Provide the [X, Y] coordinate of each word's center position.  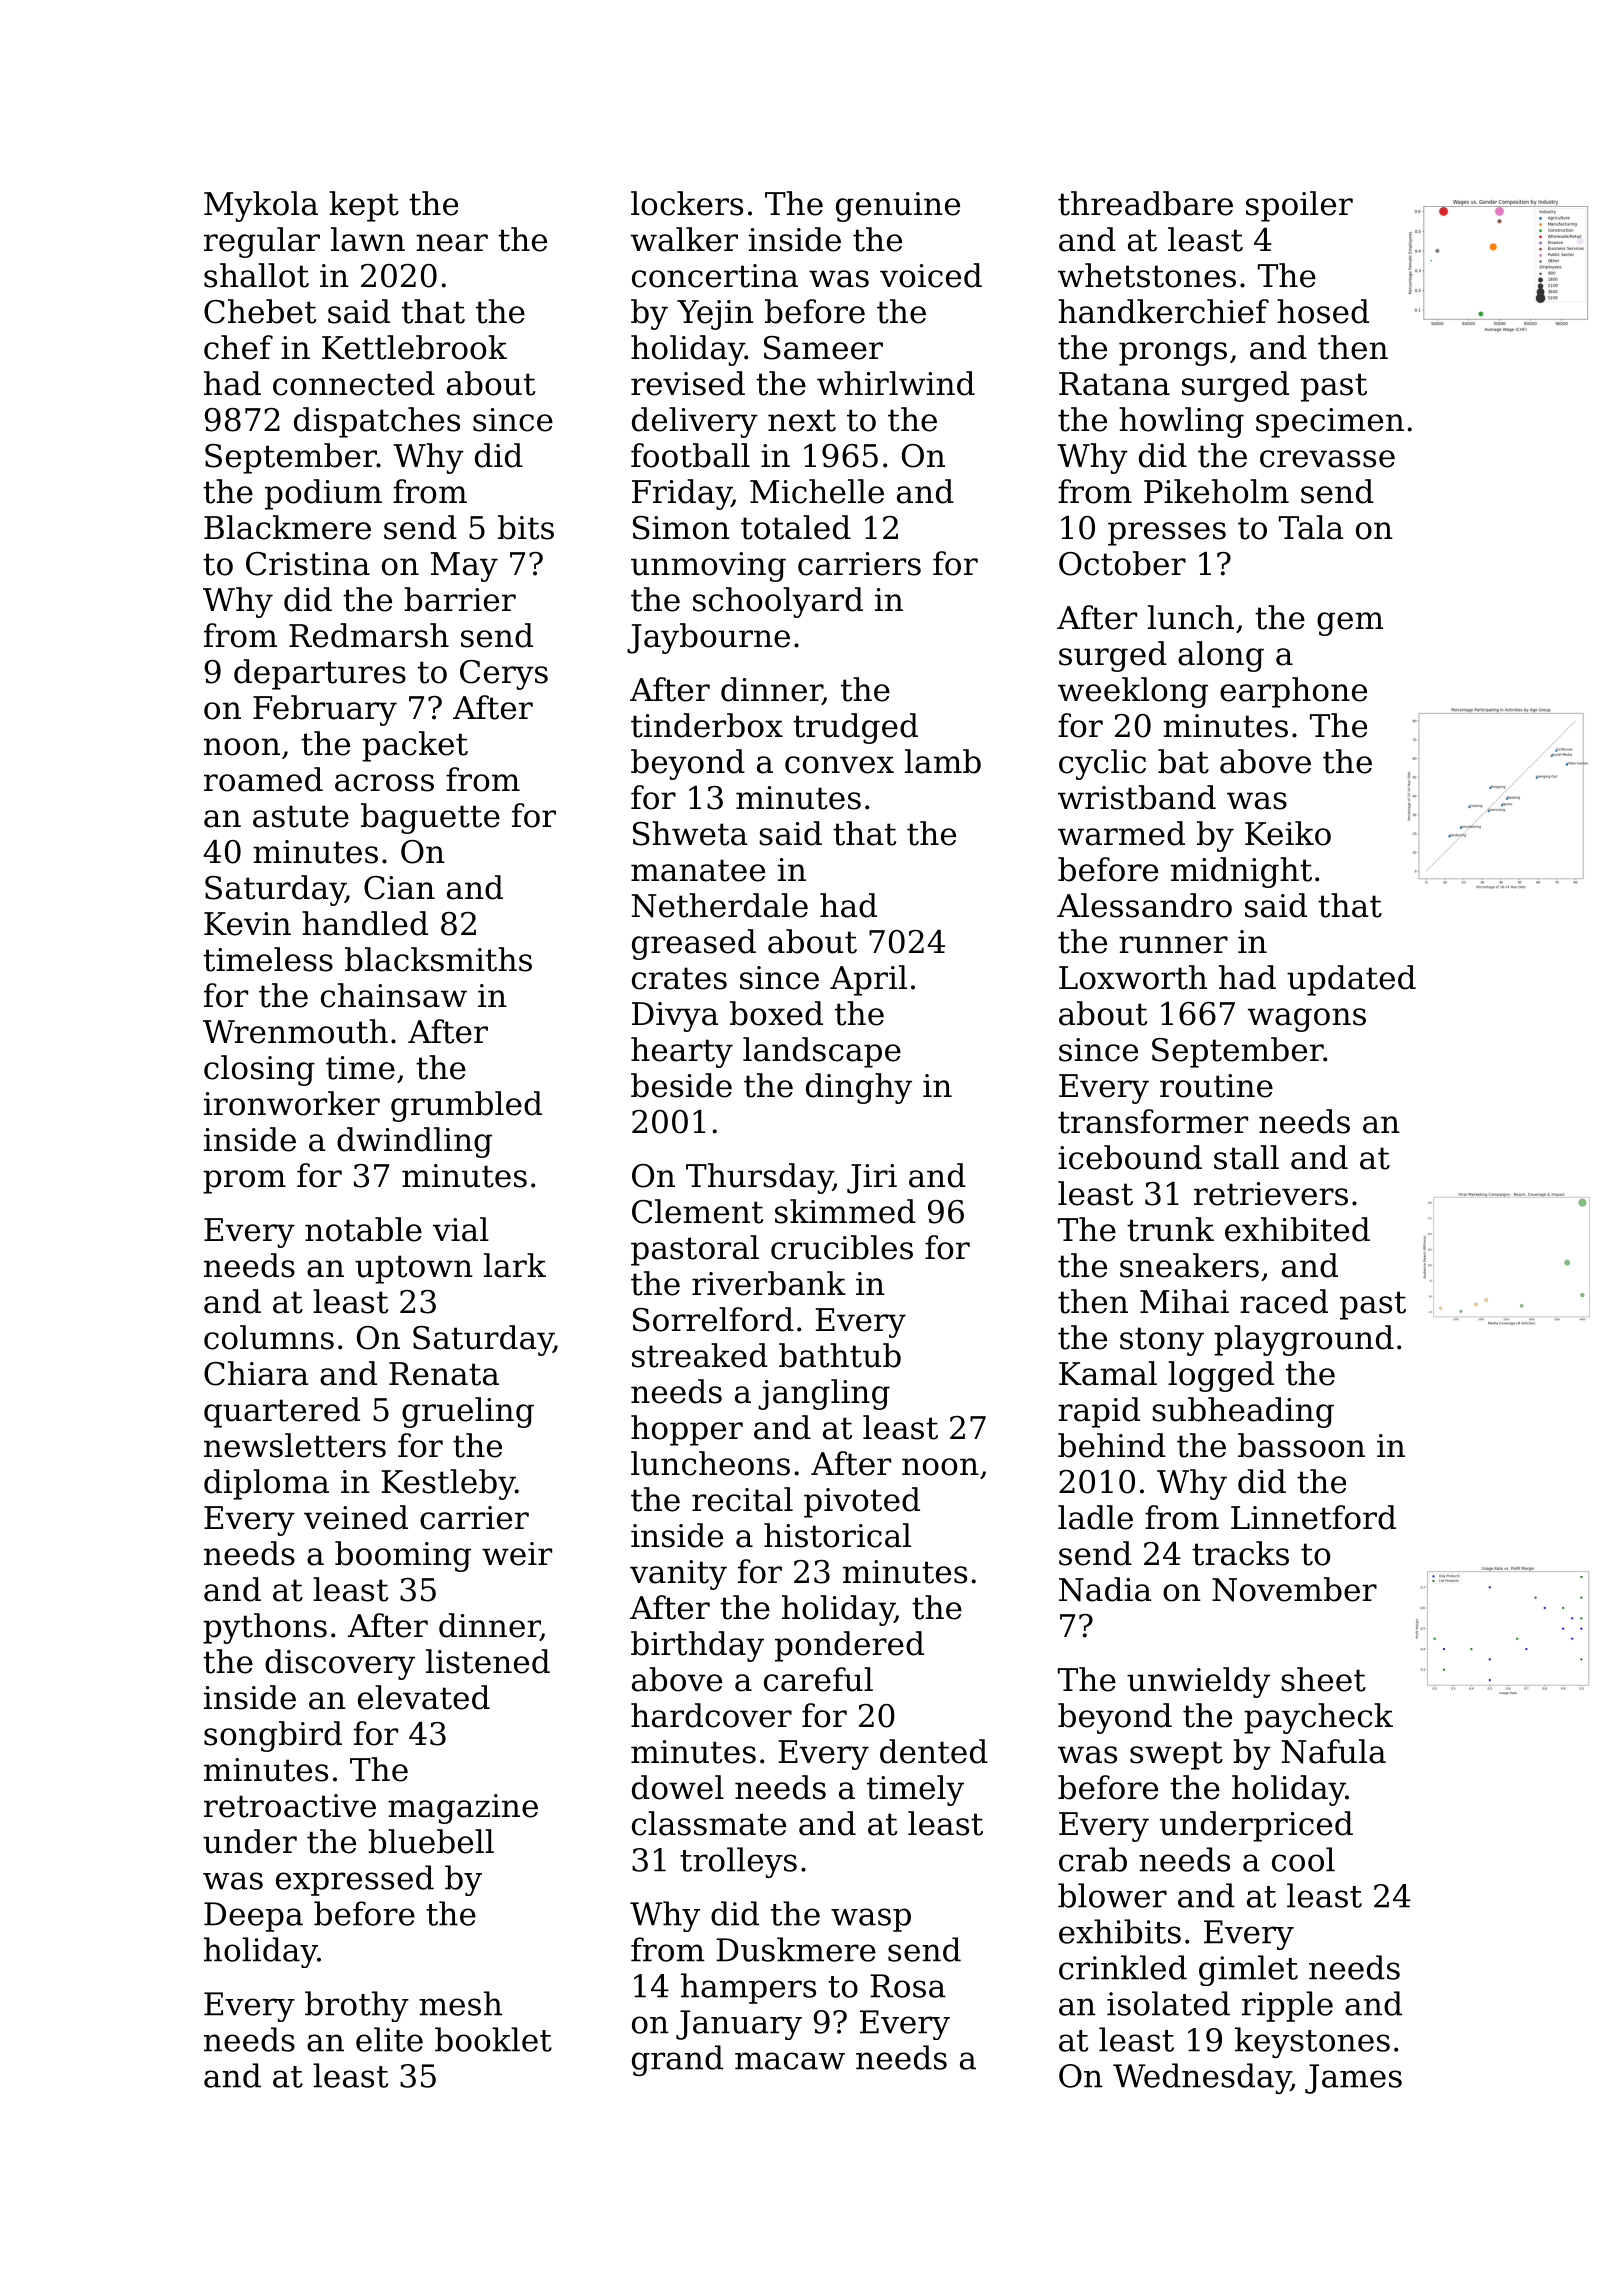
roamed [263, 779]
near [452, 243]
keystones [1312, 2042]
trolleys [738, 1862]
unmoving [708, 567]
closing [259, 1070]
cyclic [1102, 764]
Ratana [1114, 384]
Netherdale [720, 905]
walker [684, 239]
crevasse [1327, 459]
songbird [273, 1736]
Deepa [253, 1917]
